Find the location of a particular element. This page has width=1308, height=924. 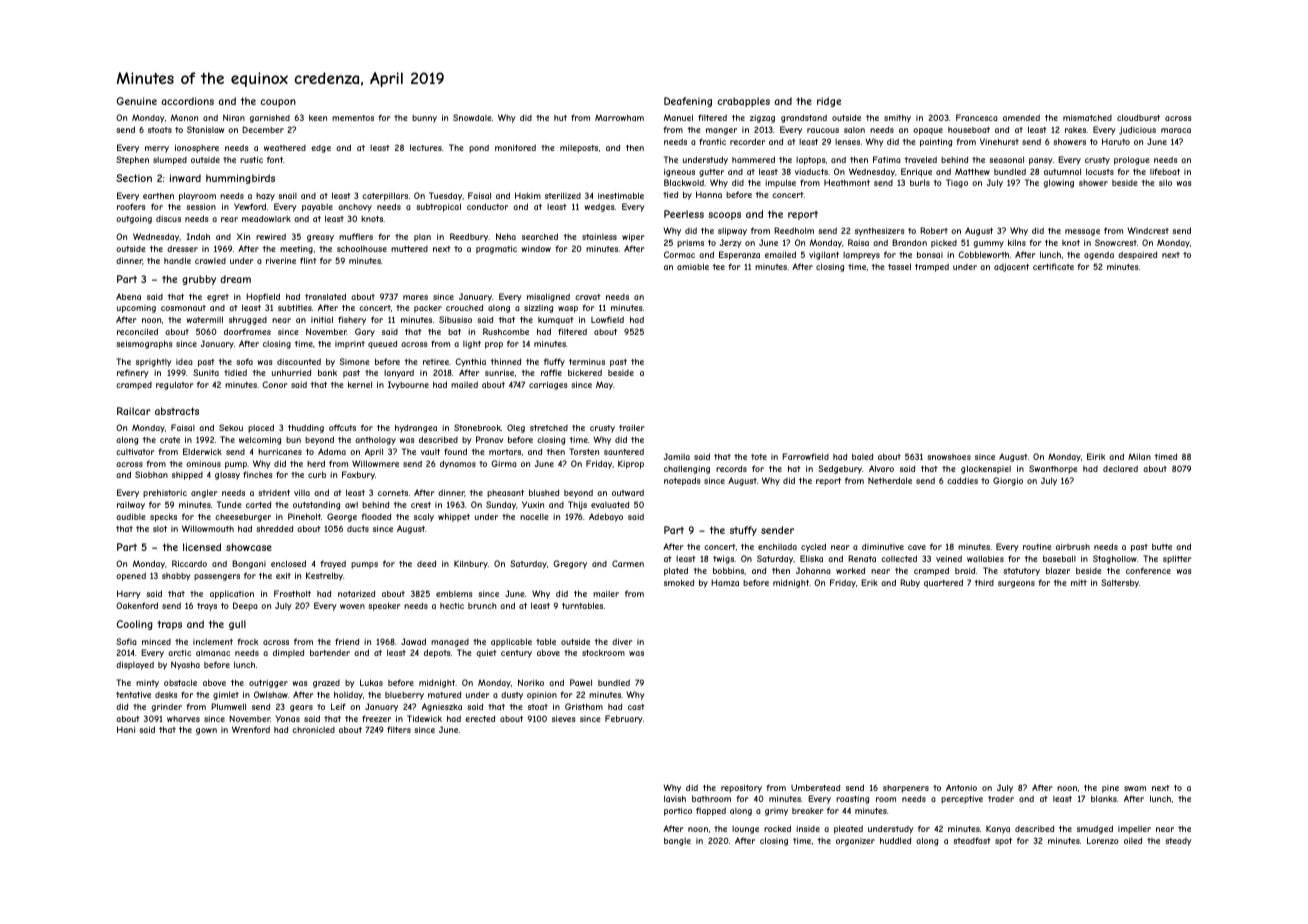

tee is located at coordinates (718, 267).
